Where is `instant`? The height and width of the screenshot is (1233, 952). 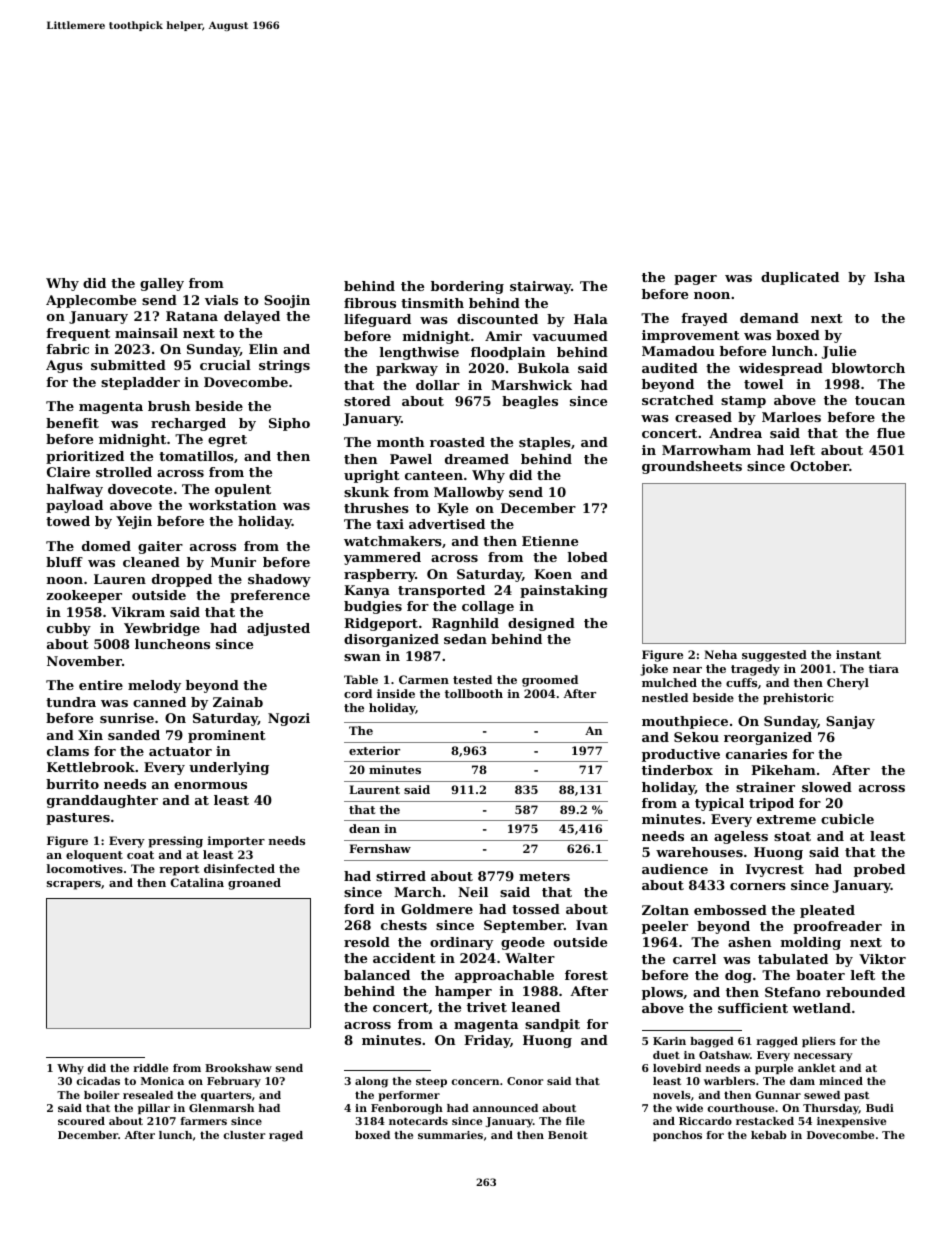 instant is located at coordinates (858, 654).
